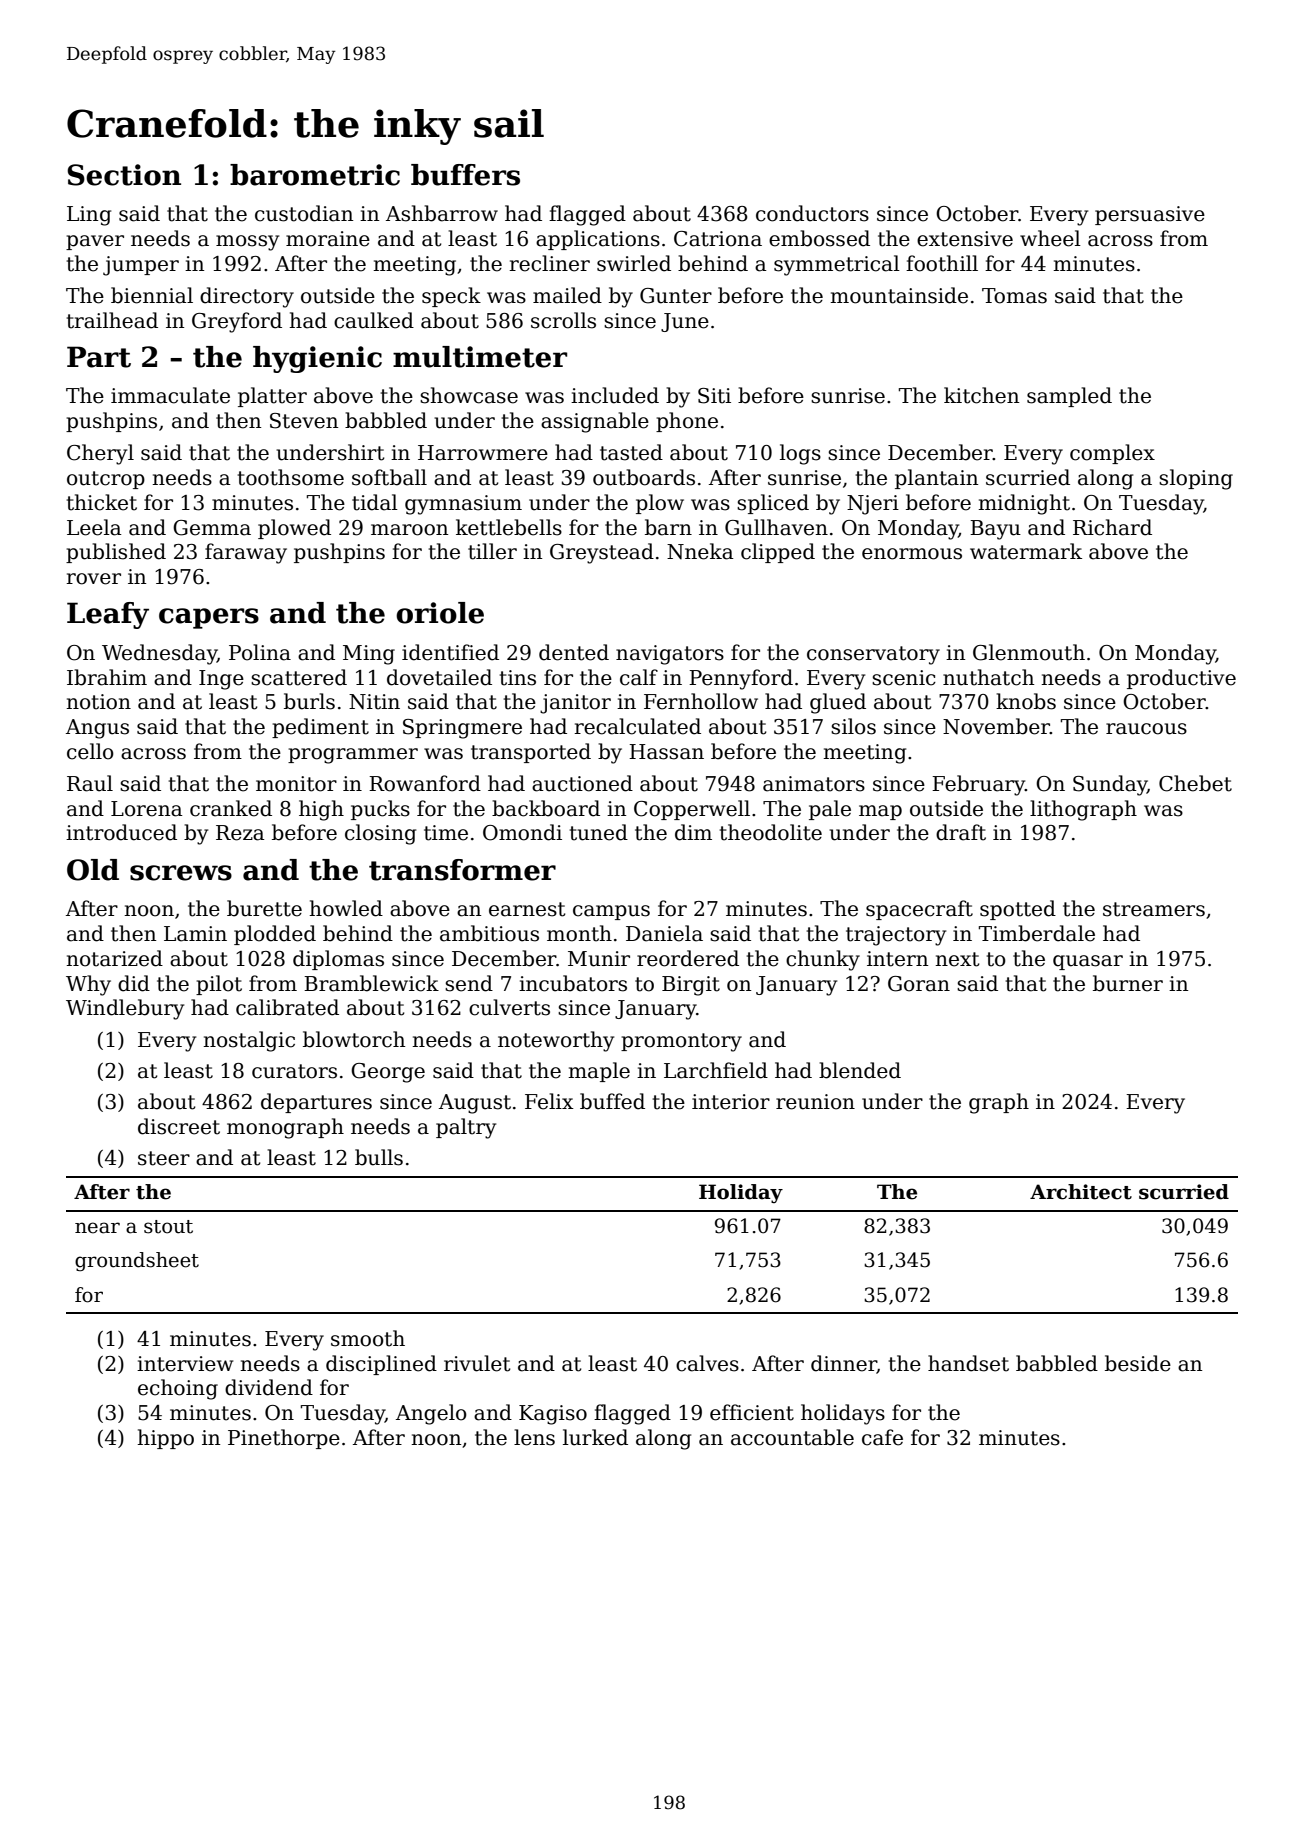 Image resolution: width=1304 pixels, height=1845 pixels. What do you see at coordinates (812, 213) in the document?
I see `conductors` at bounding box center [812, 213].
